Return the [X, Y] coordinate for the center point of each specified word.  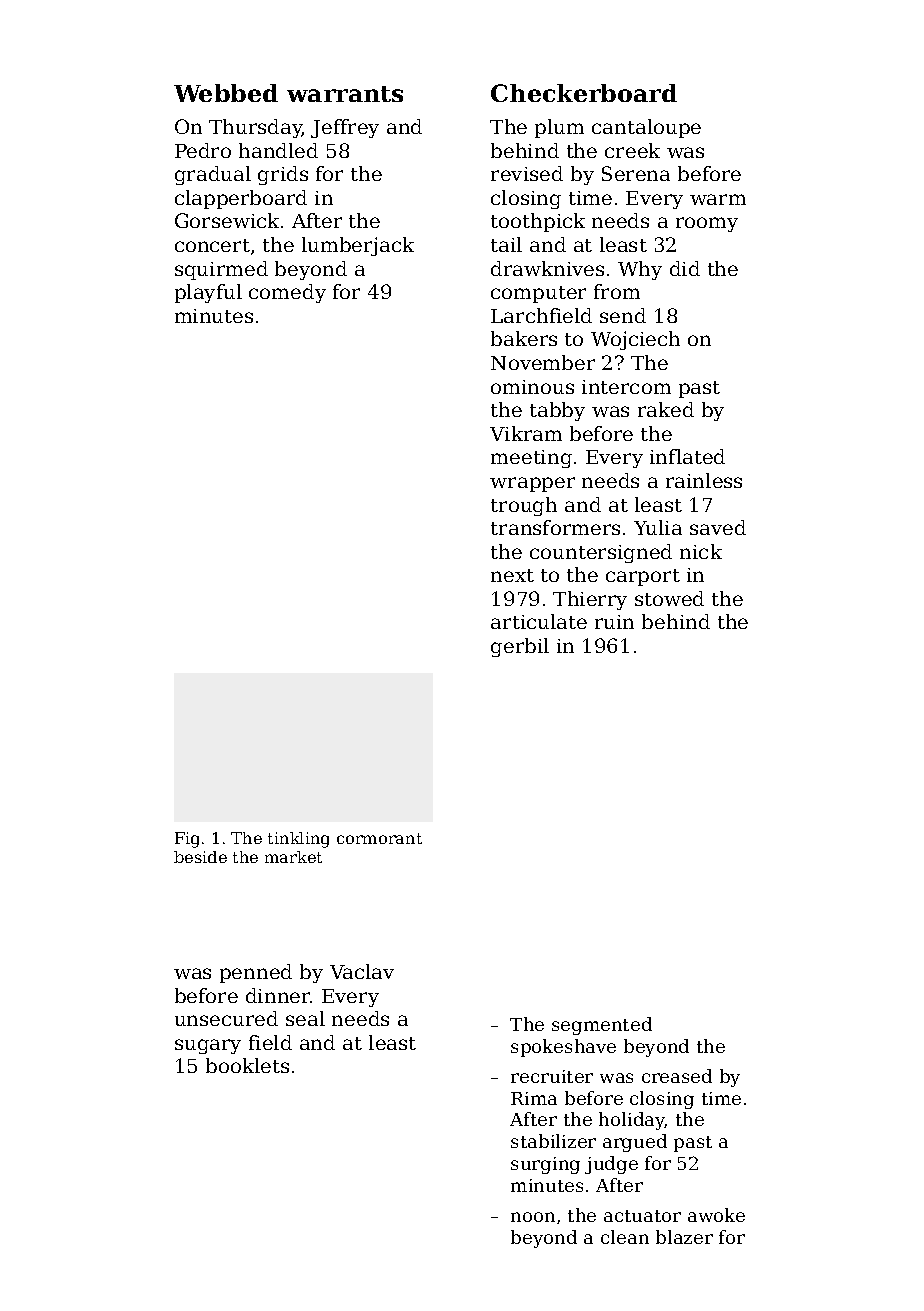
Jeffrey [345, 128]
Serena [636, 173]
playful [208, 293]
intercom [626, 387]
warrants [345, 94]
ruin [614, 622]
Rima [534, 1098]
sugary [208, 1046]
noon [533, 1217]
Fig [187, 840]
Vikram [526, 433]
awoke [716, 1215]
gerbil [520, 647]
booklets [247, 1065]
